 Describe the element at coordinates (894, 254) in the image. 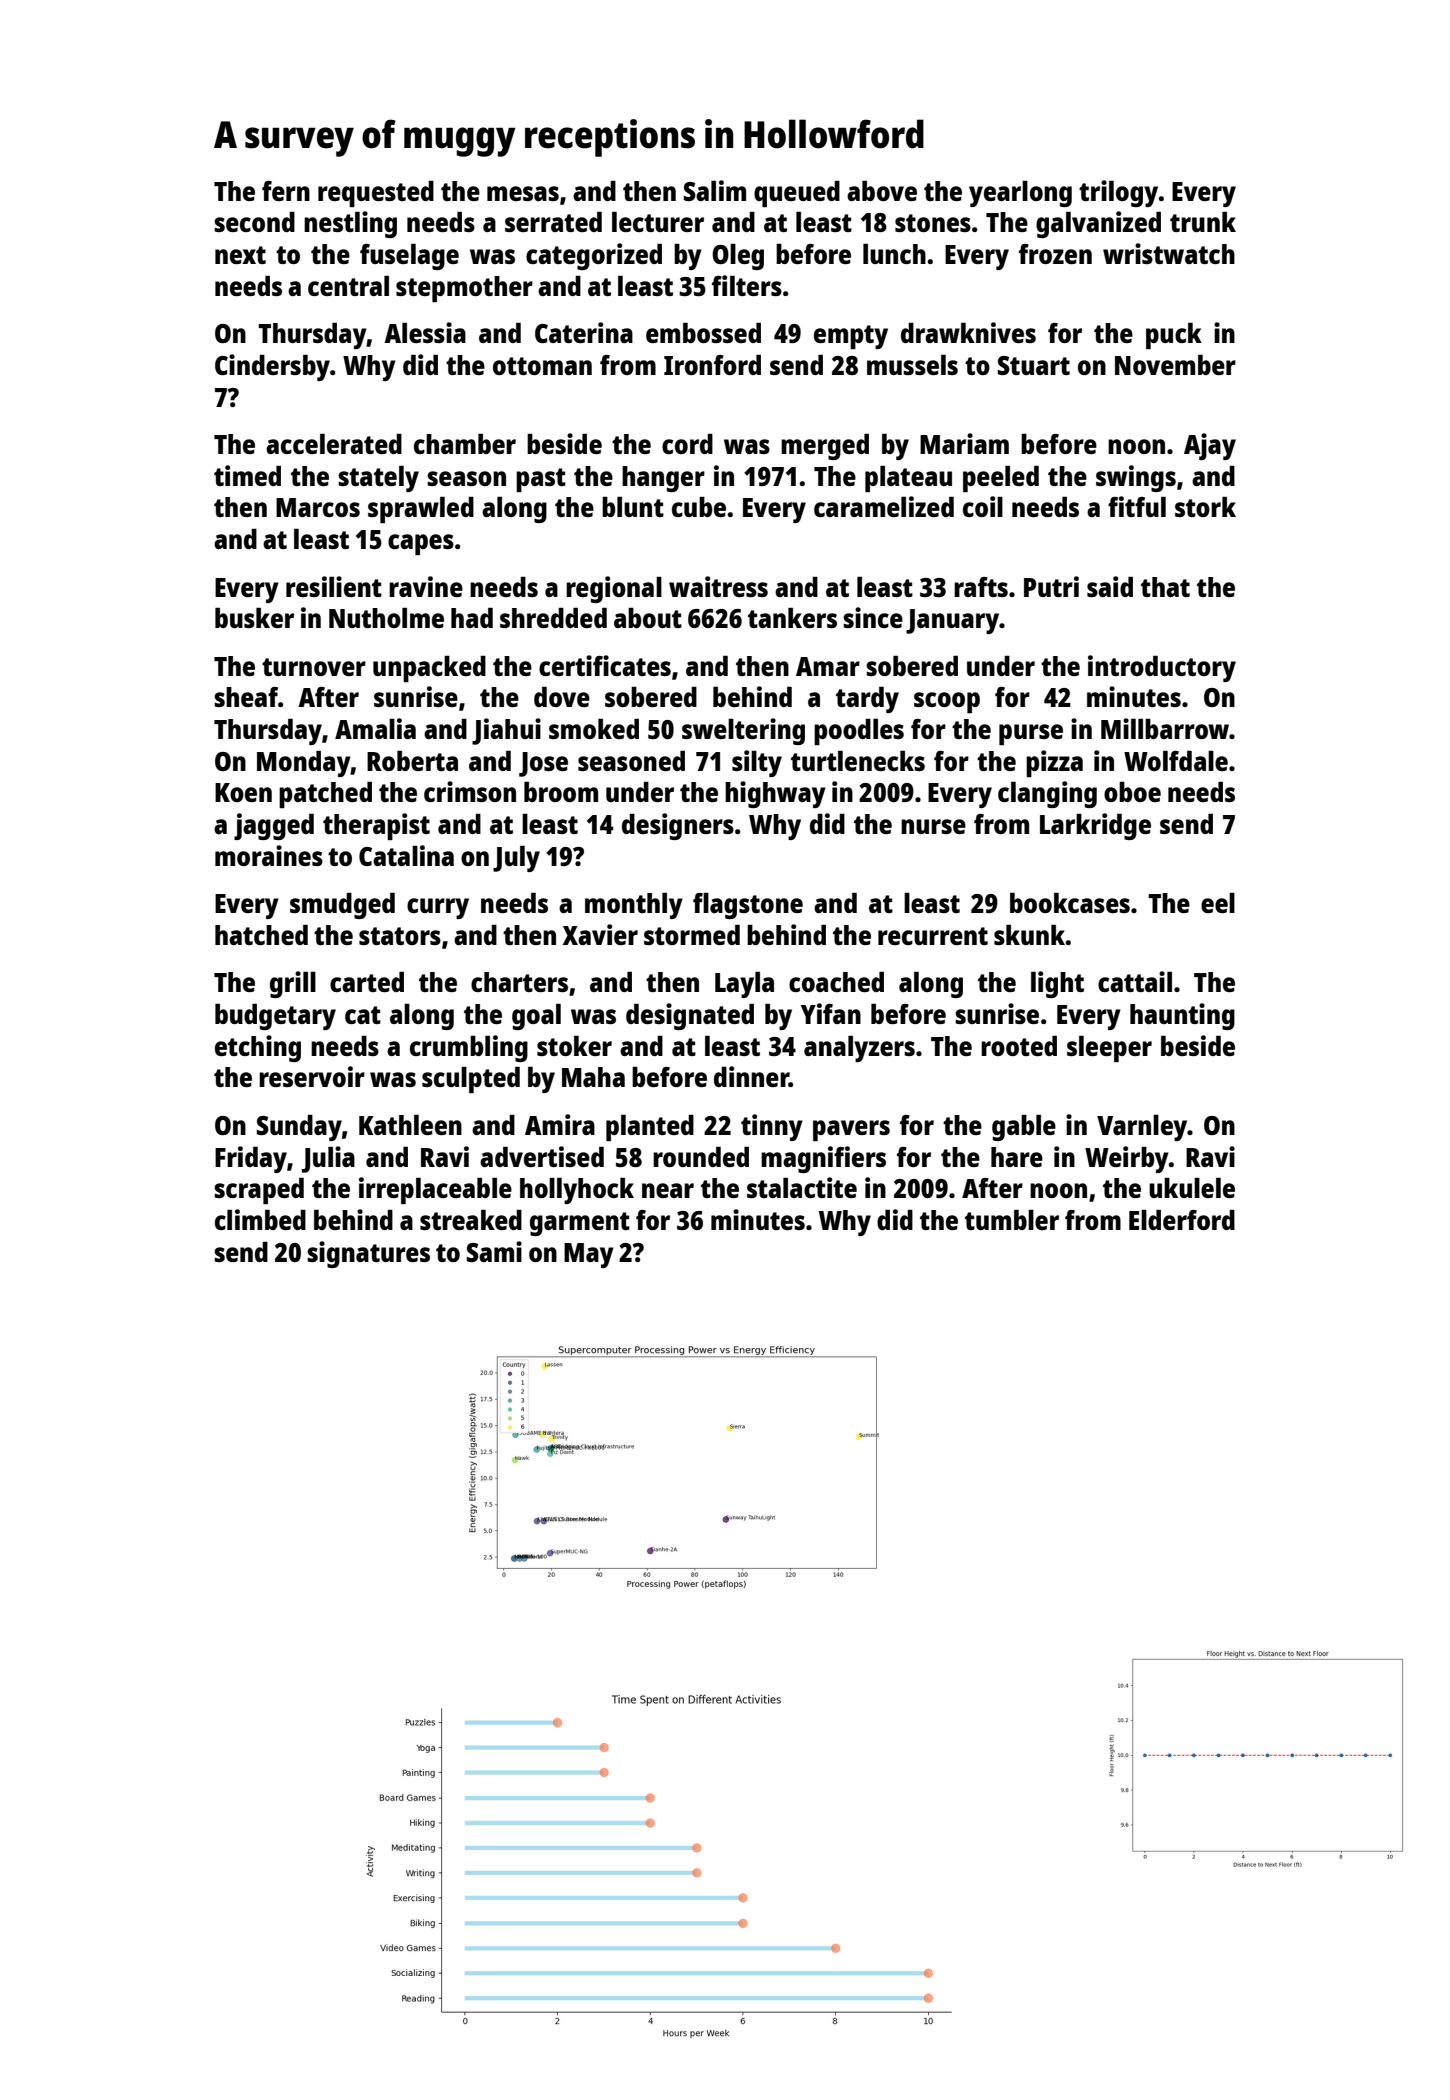

I see `lunch` at that location.
